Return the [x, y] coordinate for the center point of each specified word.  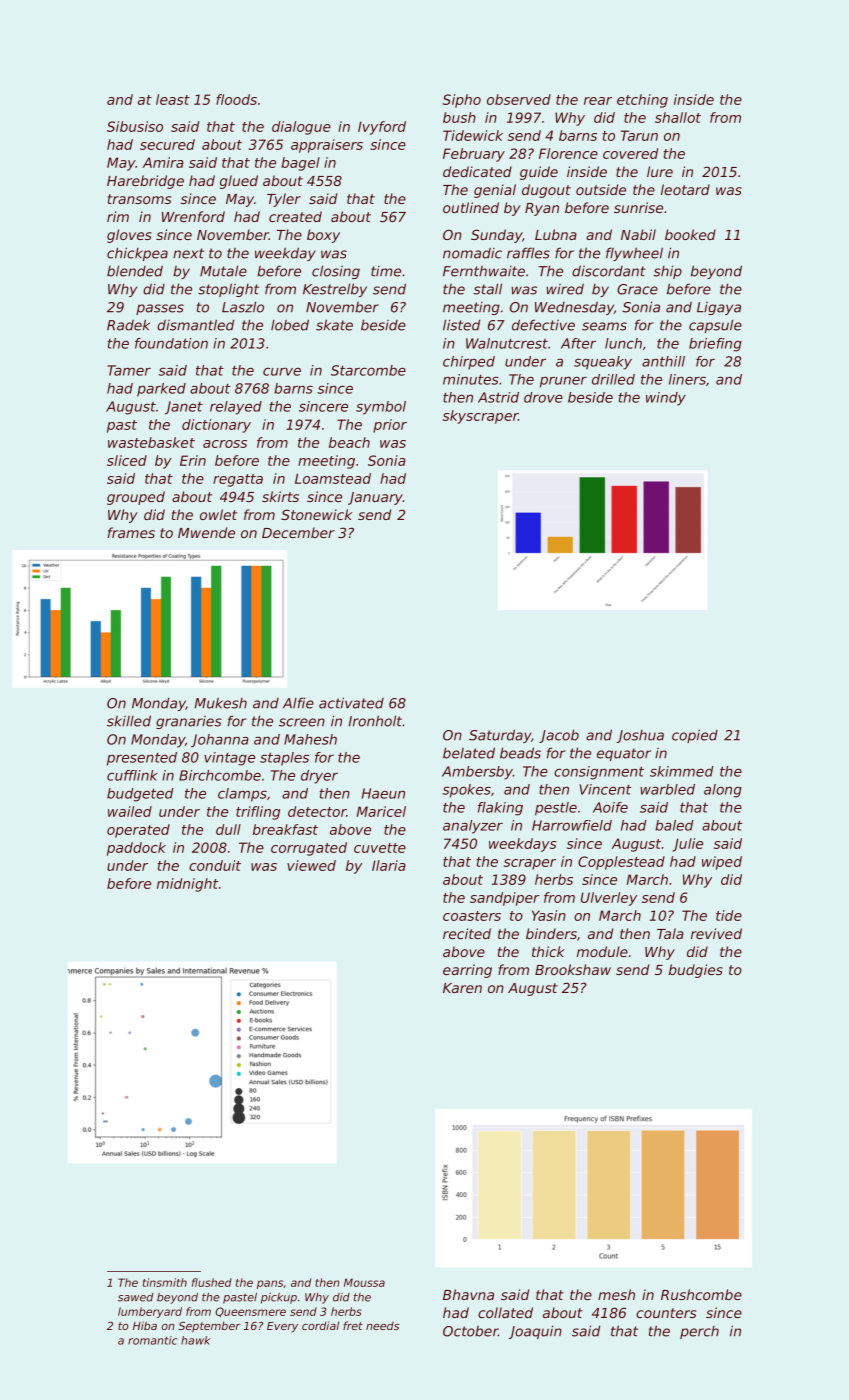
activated [351, 703]
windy [666, 399]
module [602, 951]
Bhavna [468, 1294]
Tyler [284, 200]
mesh [616, 1294]
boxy [323, 236]
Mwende [206, 532]
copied [695, 736]
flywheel [634, 254]
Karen [462, 988]
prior [390, 426]
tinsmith [165, 1282]
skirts [280, 496]
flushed [212, 1282]
